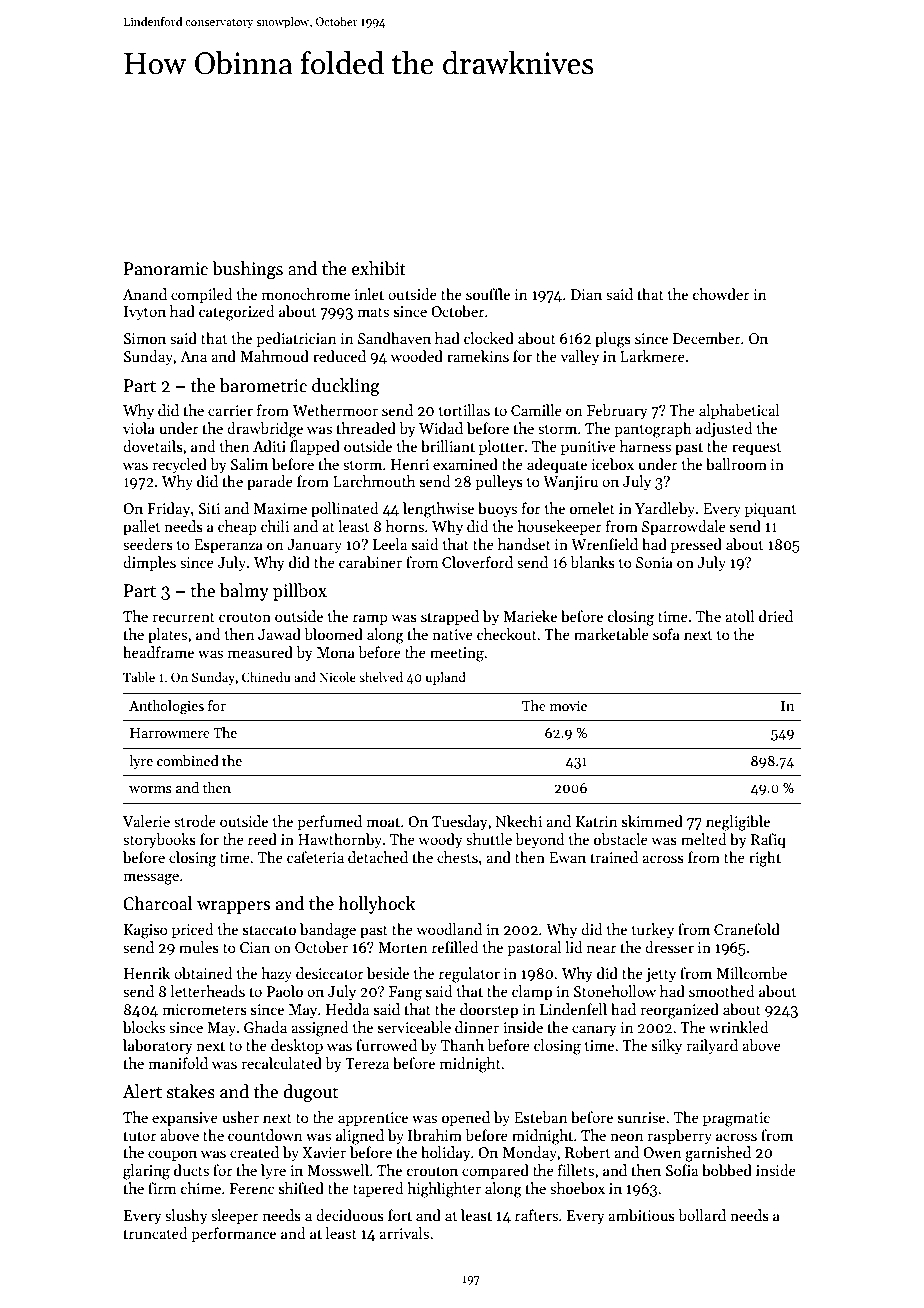  What do you see at coordinates (168, 509) in the page?
I see `Friday` at bounding box center [168, 509].
